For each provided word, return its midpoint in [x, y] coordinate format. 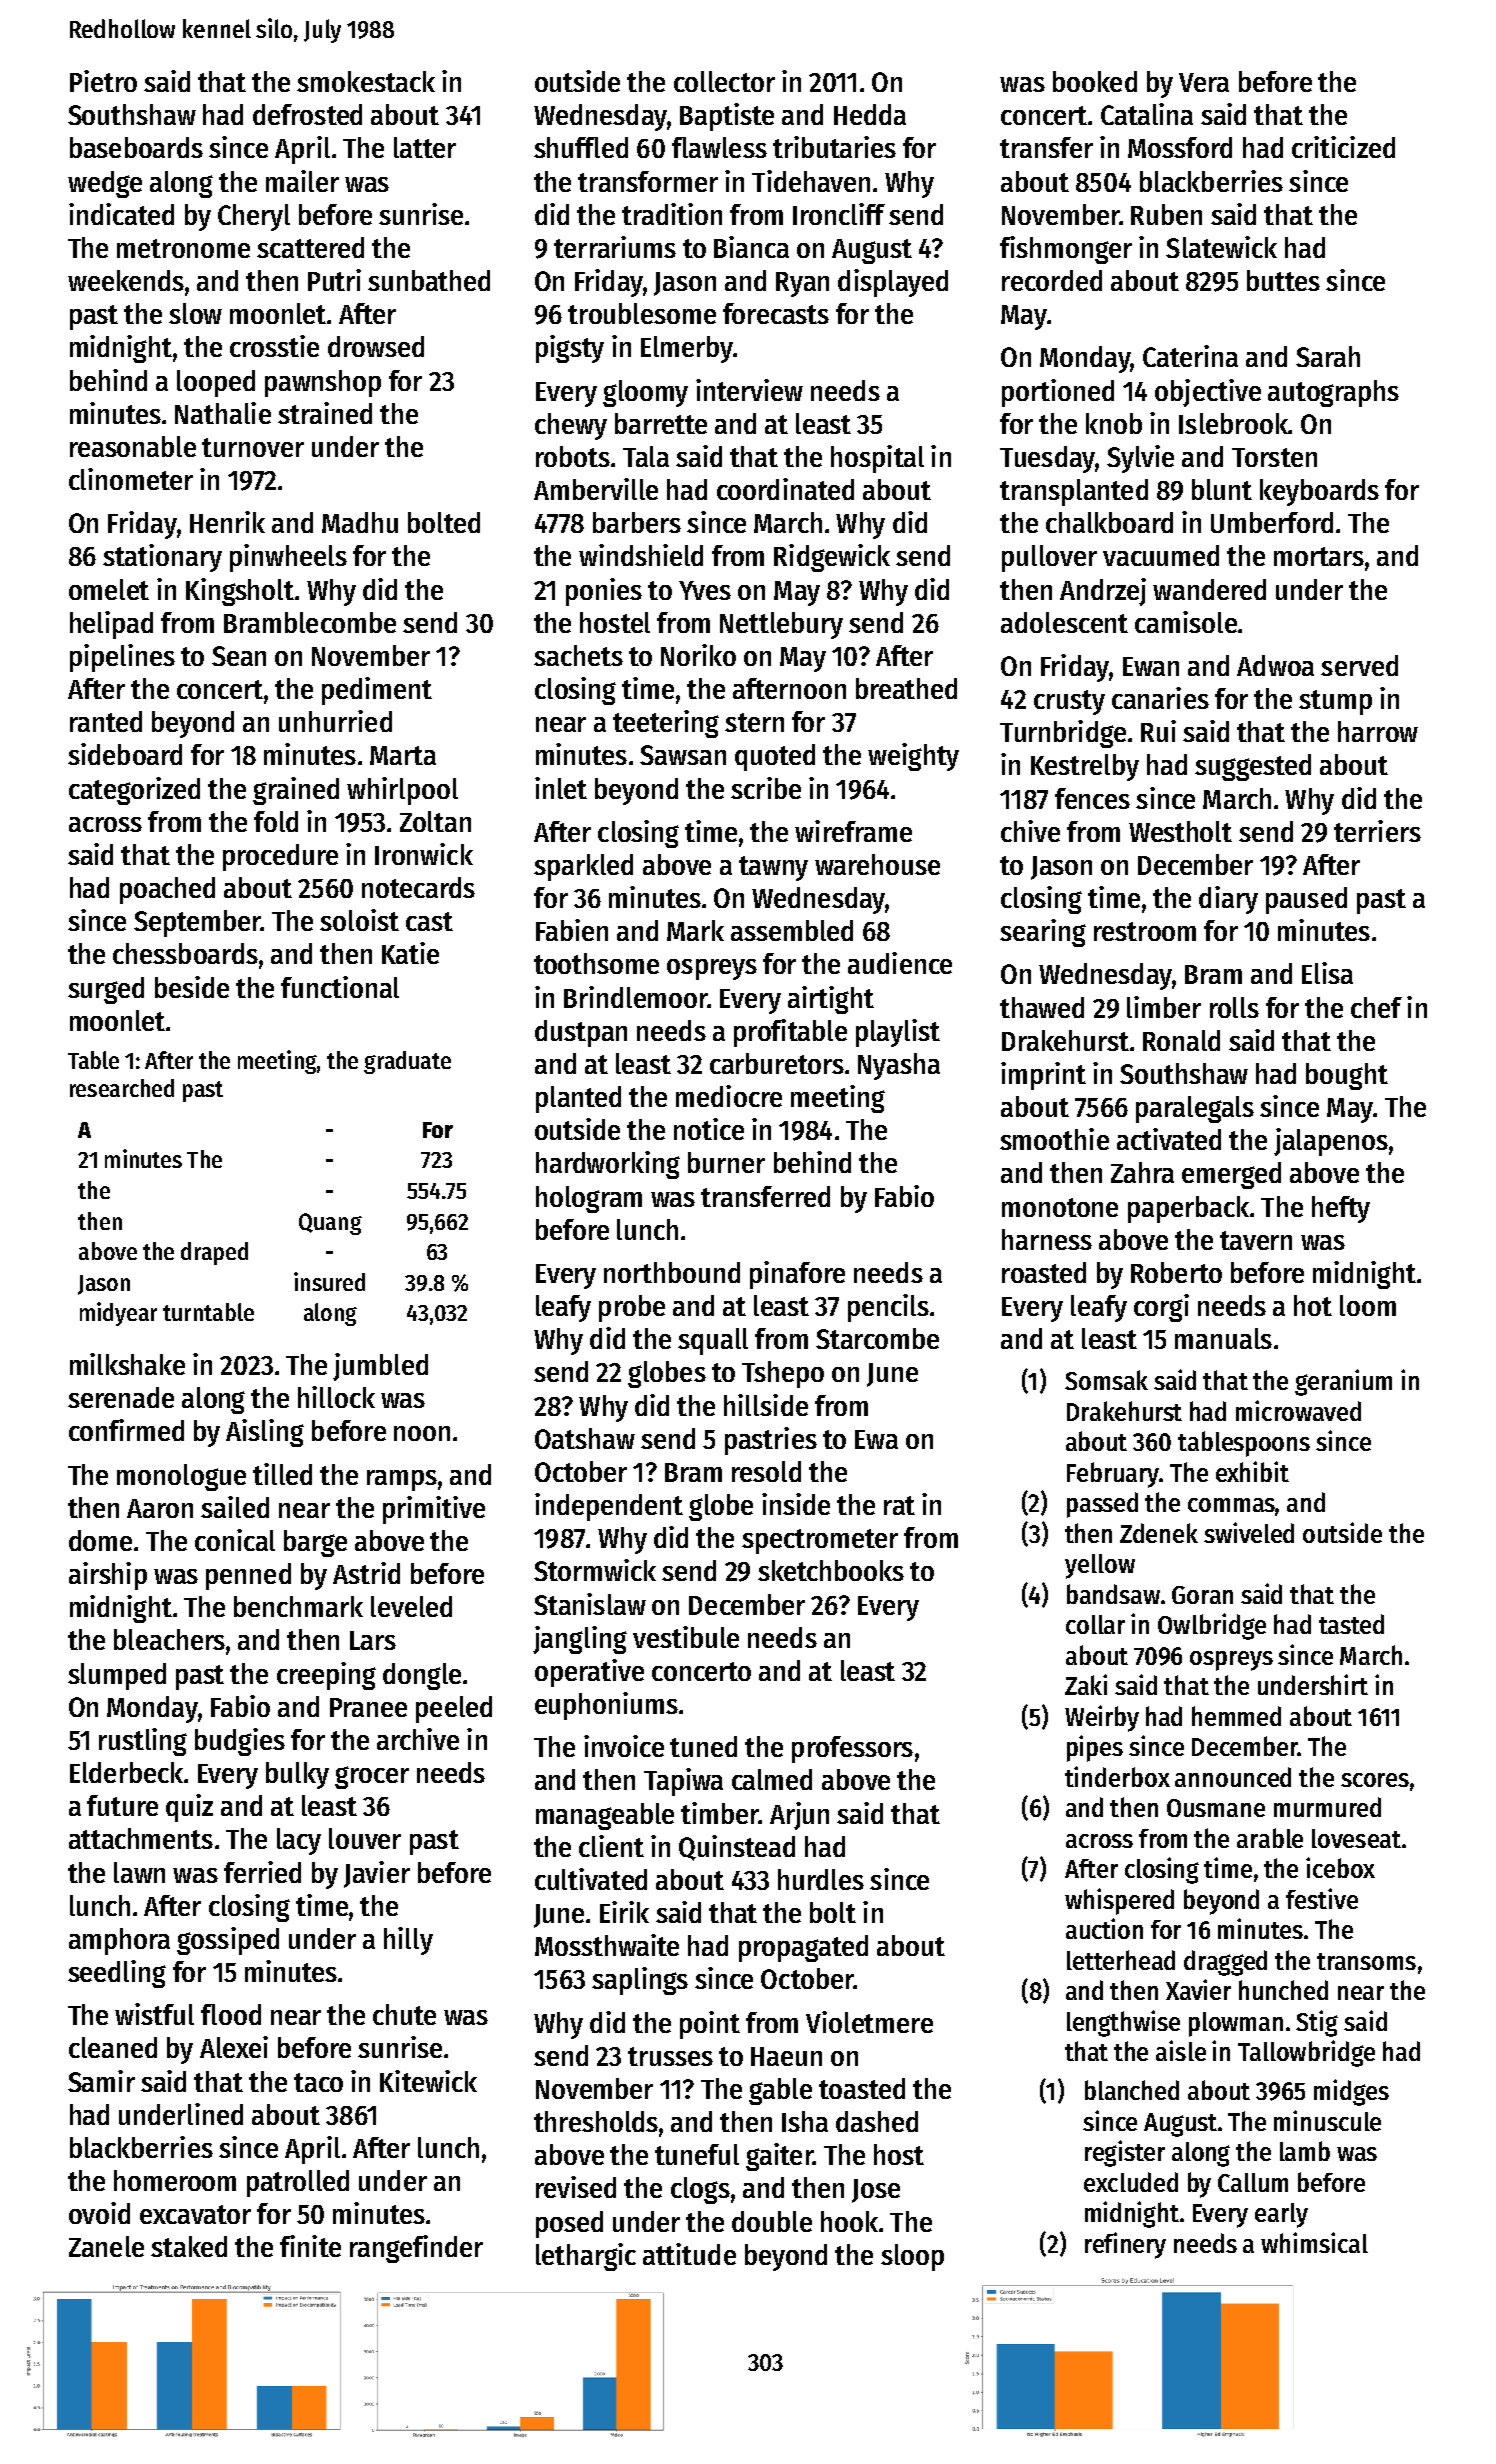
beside [192, 987]
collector [724, 81]
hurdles [821, 1879]
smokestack [366, 81]
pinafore [797, 1275]
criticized [1343, 147]
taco [318, 2082]
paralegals [1195, 1109]
